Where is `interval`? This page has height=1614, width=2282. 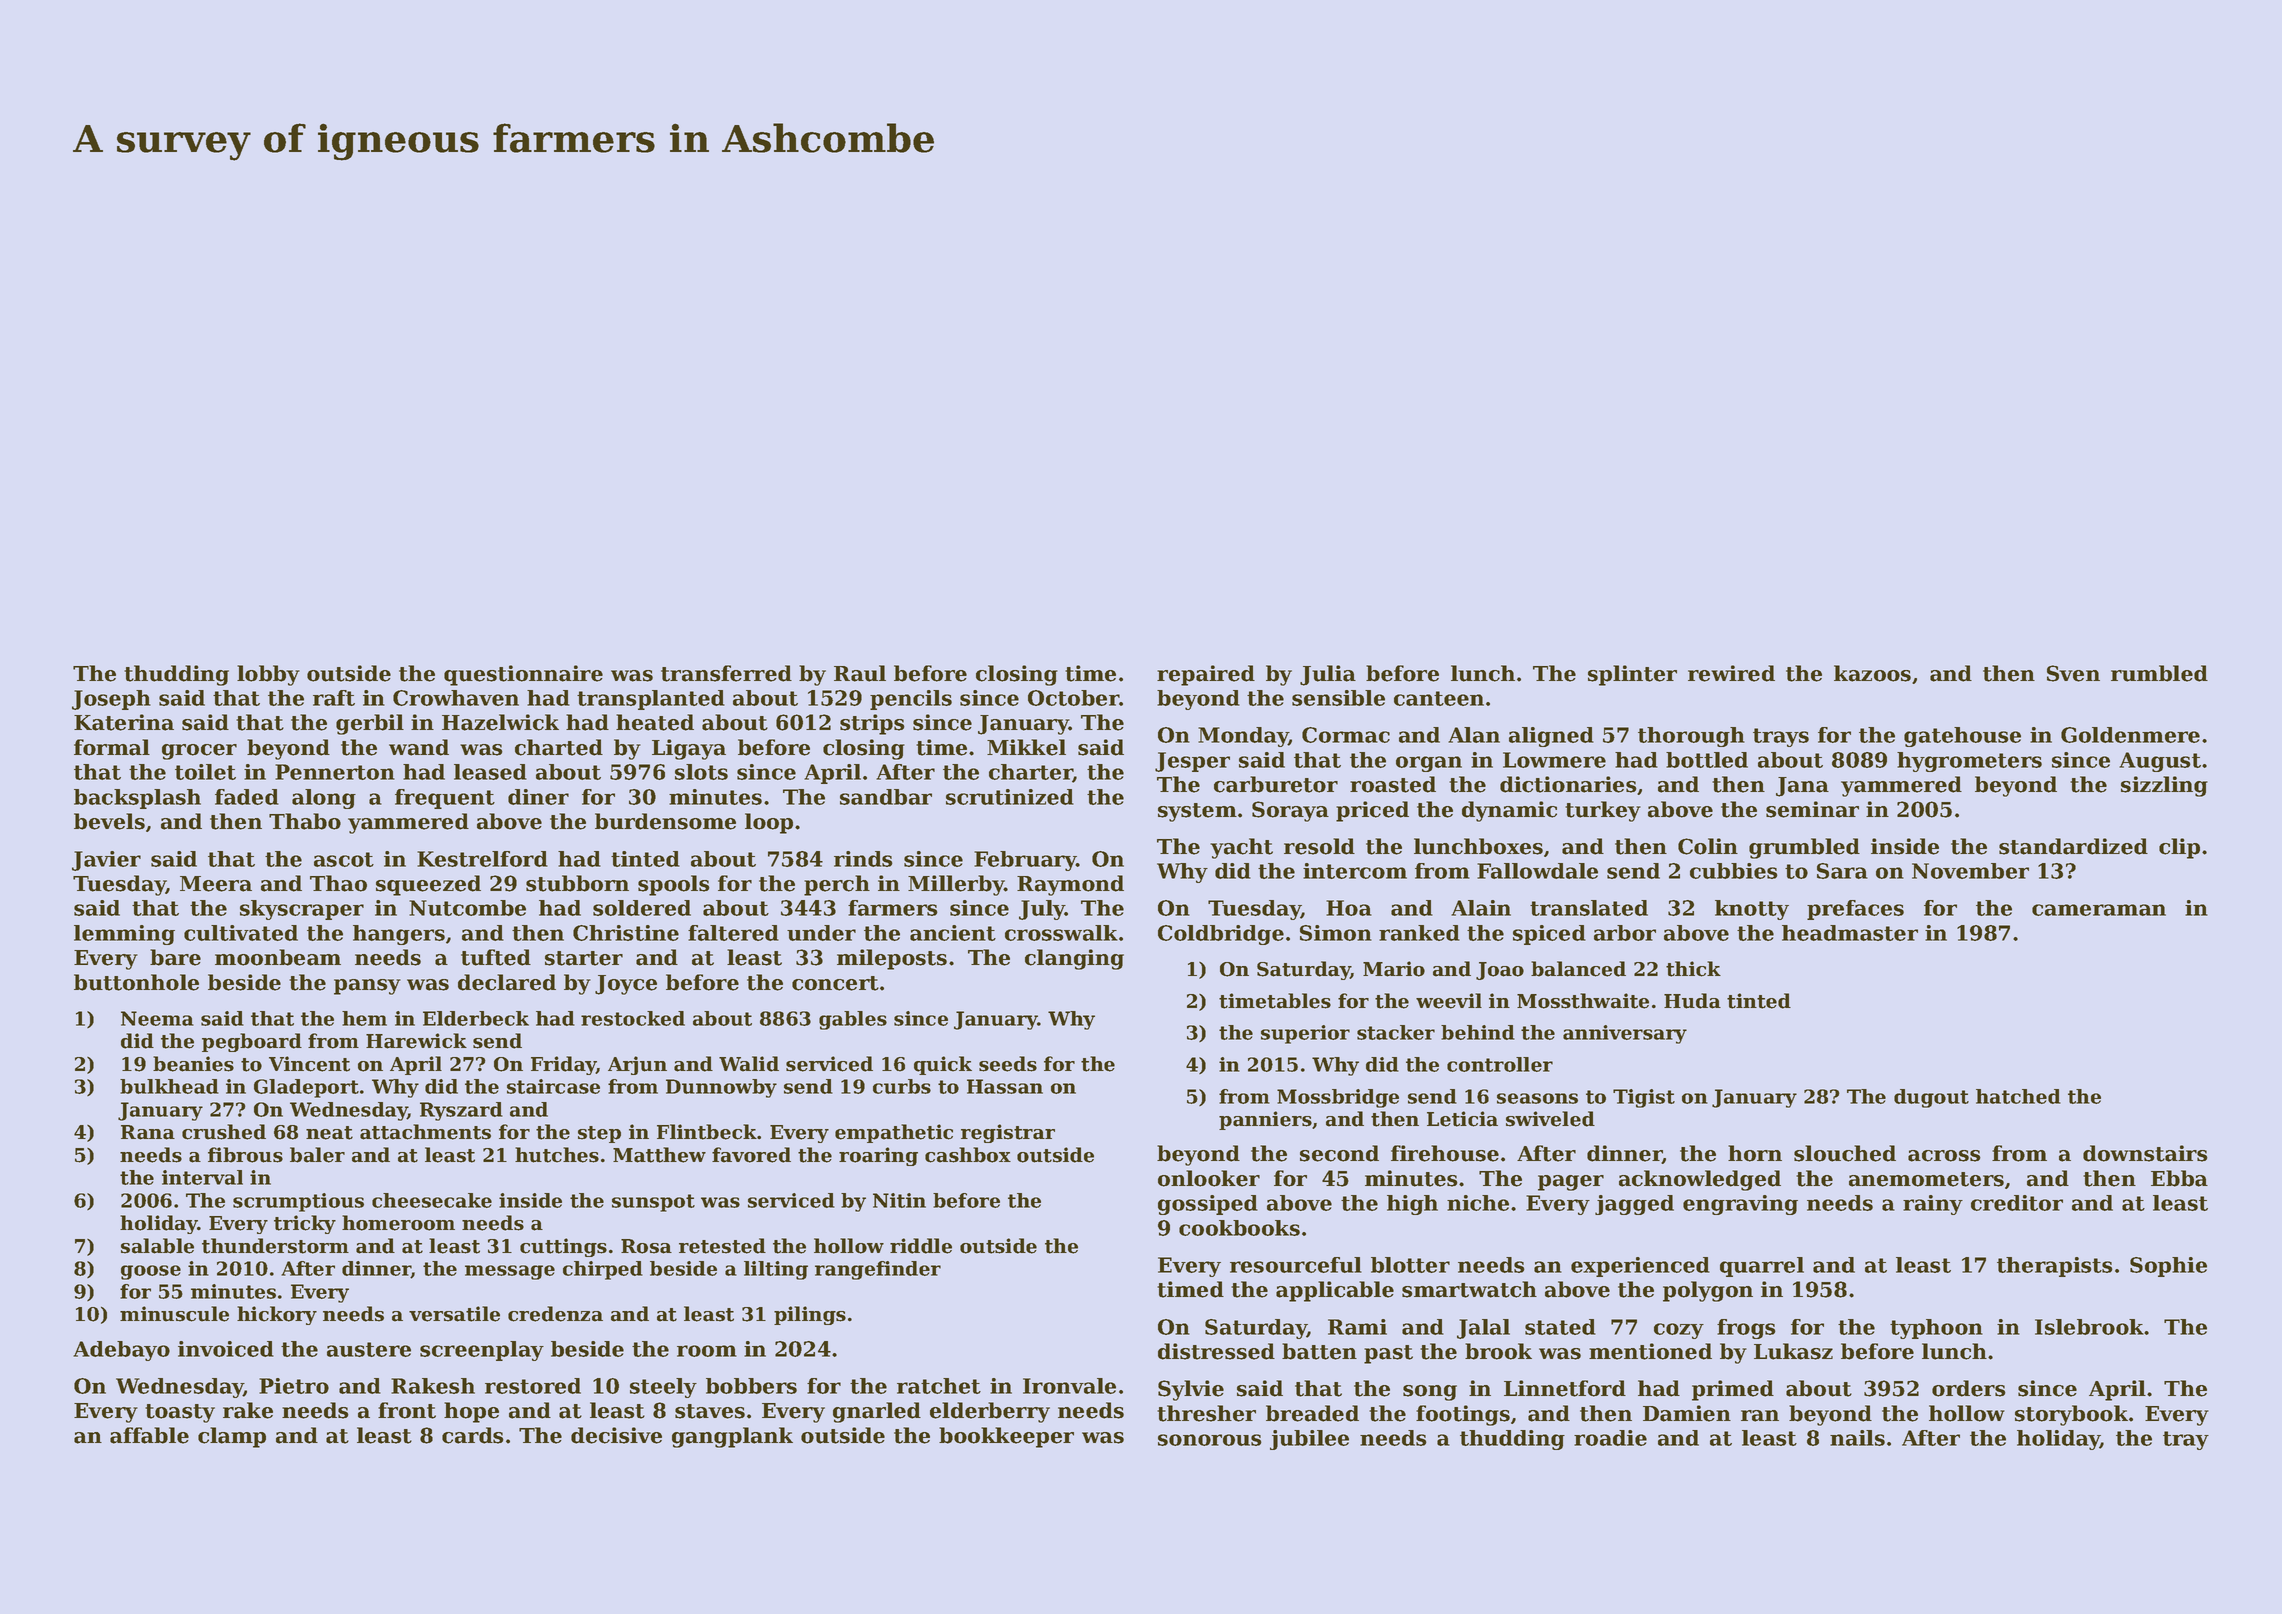
interval is located at coordinates (202, 1177).
